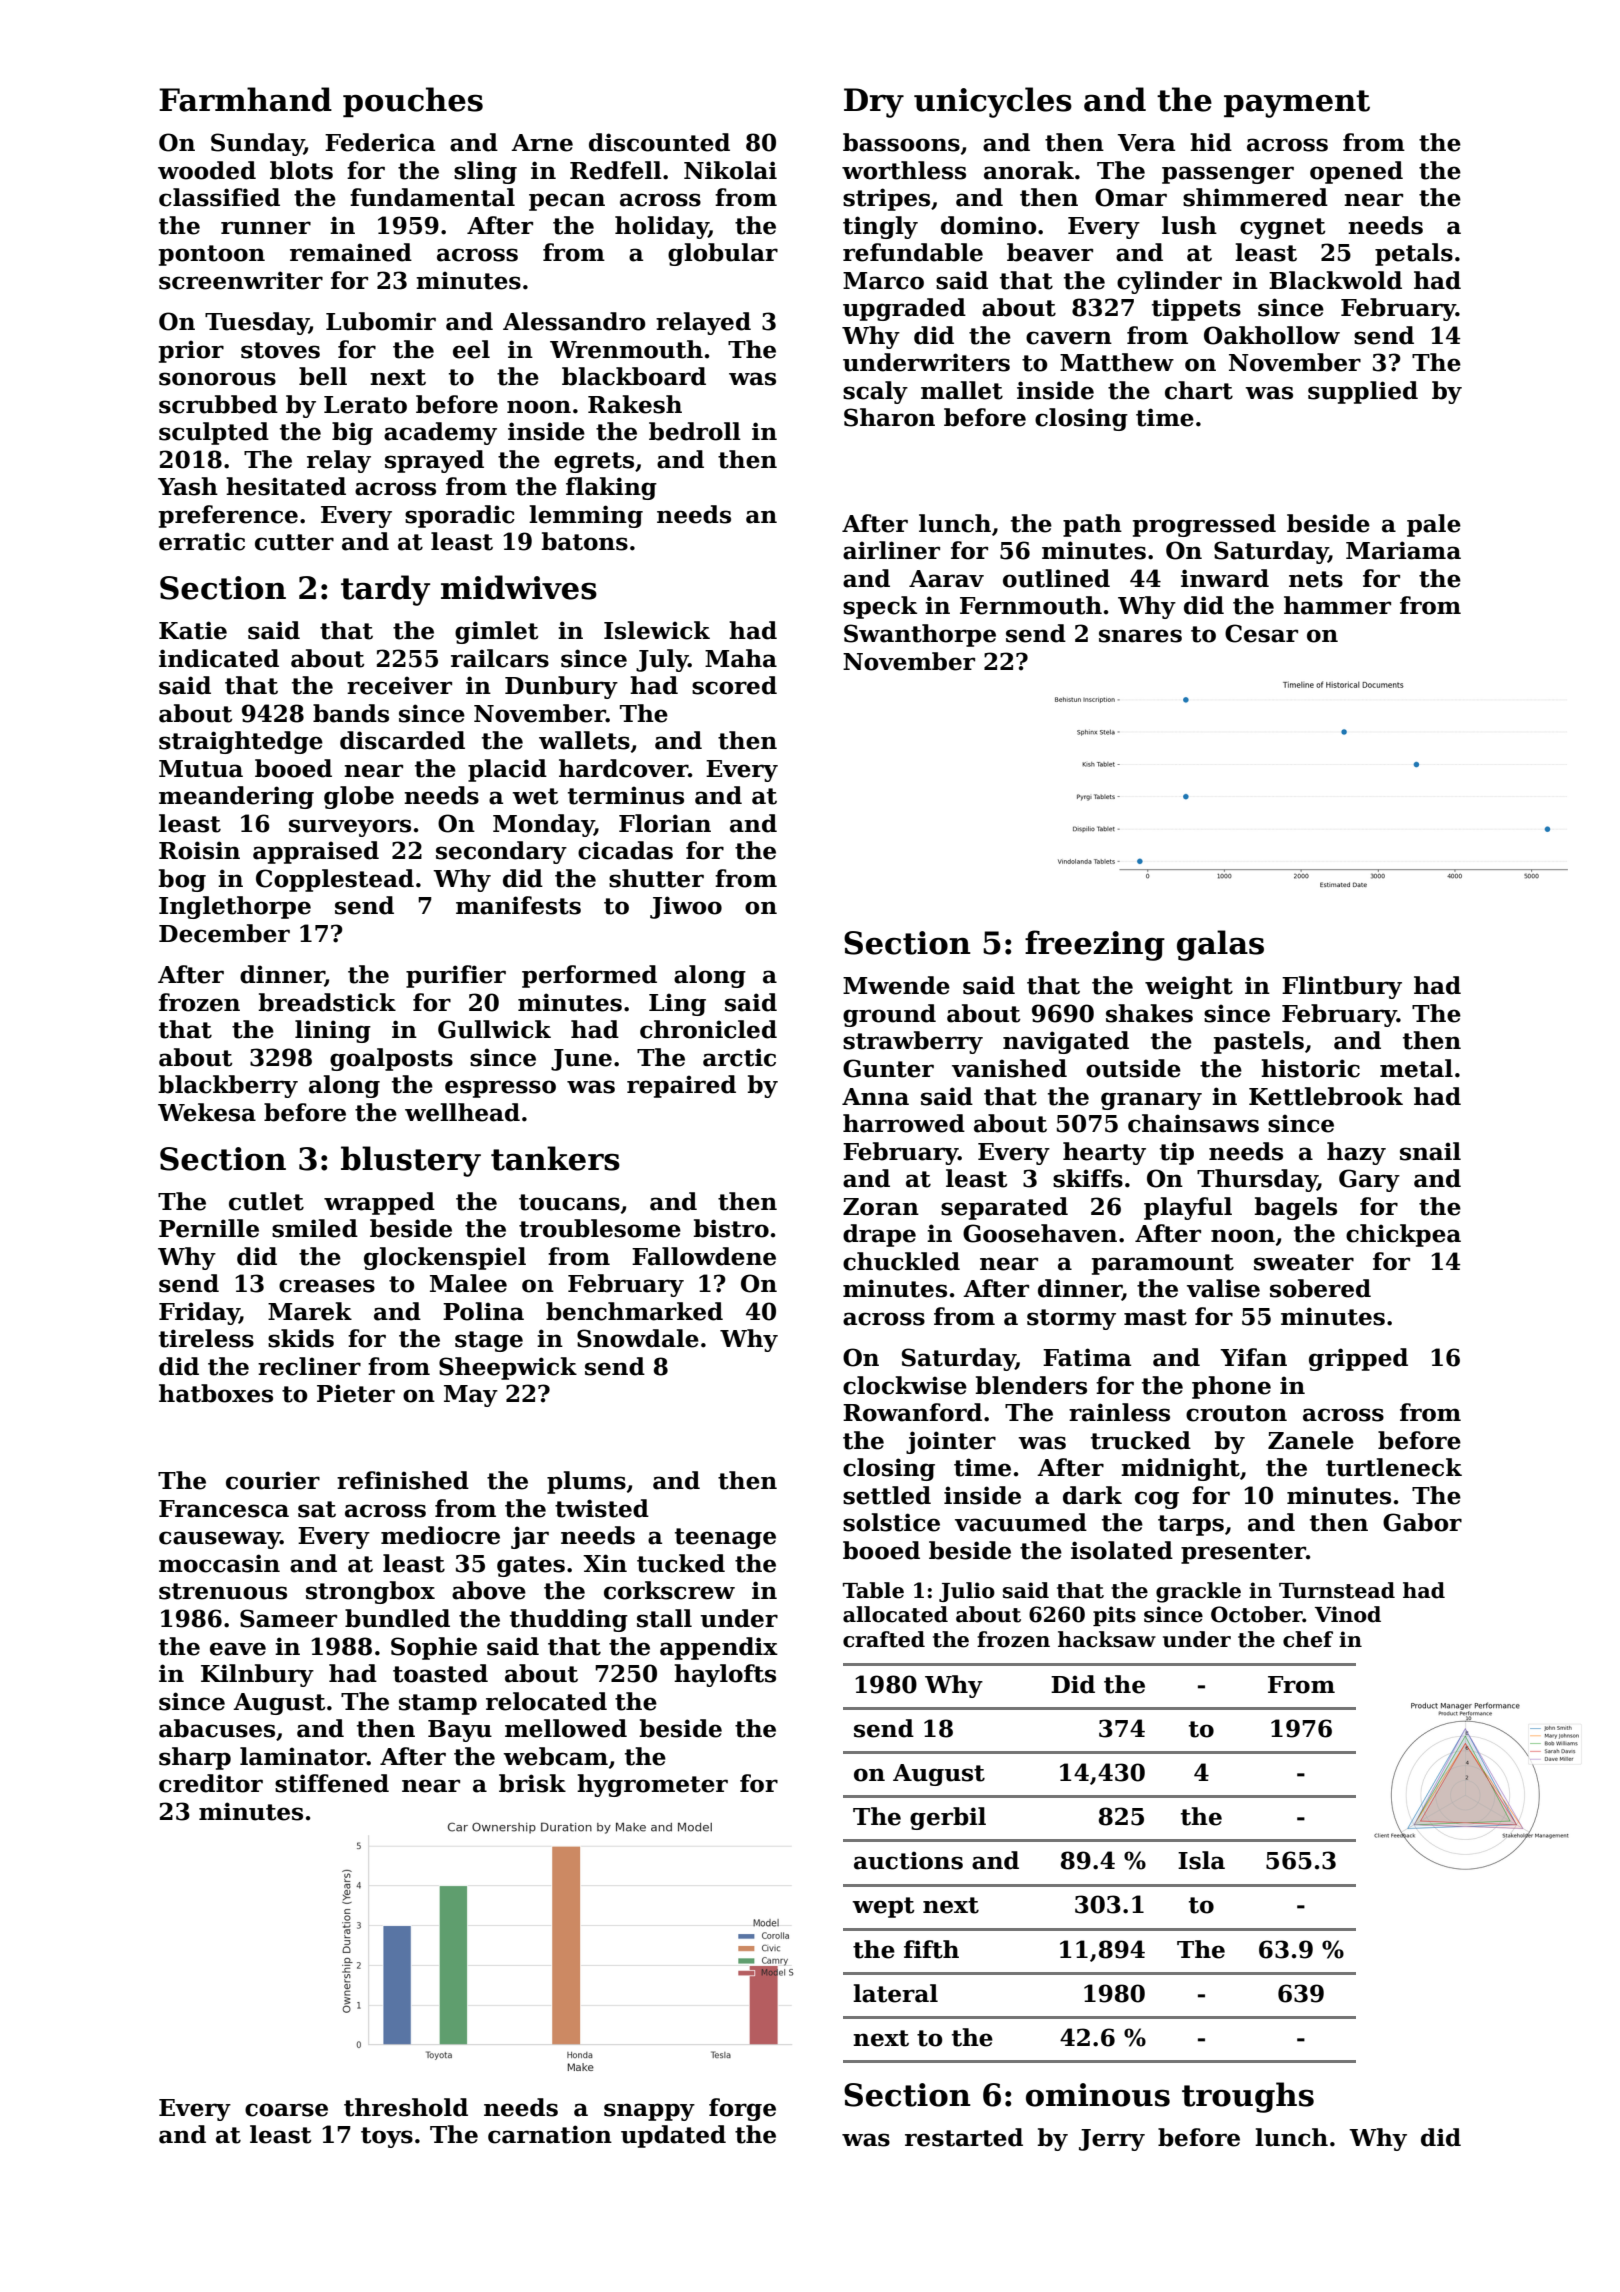  What do you see at coordinates (294, 542) in the document?
I see `cutter` at bounding box center [294, 542].
